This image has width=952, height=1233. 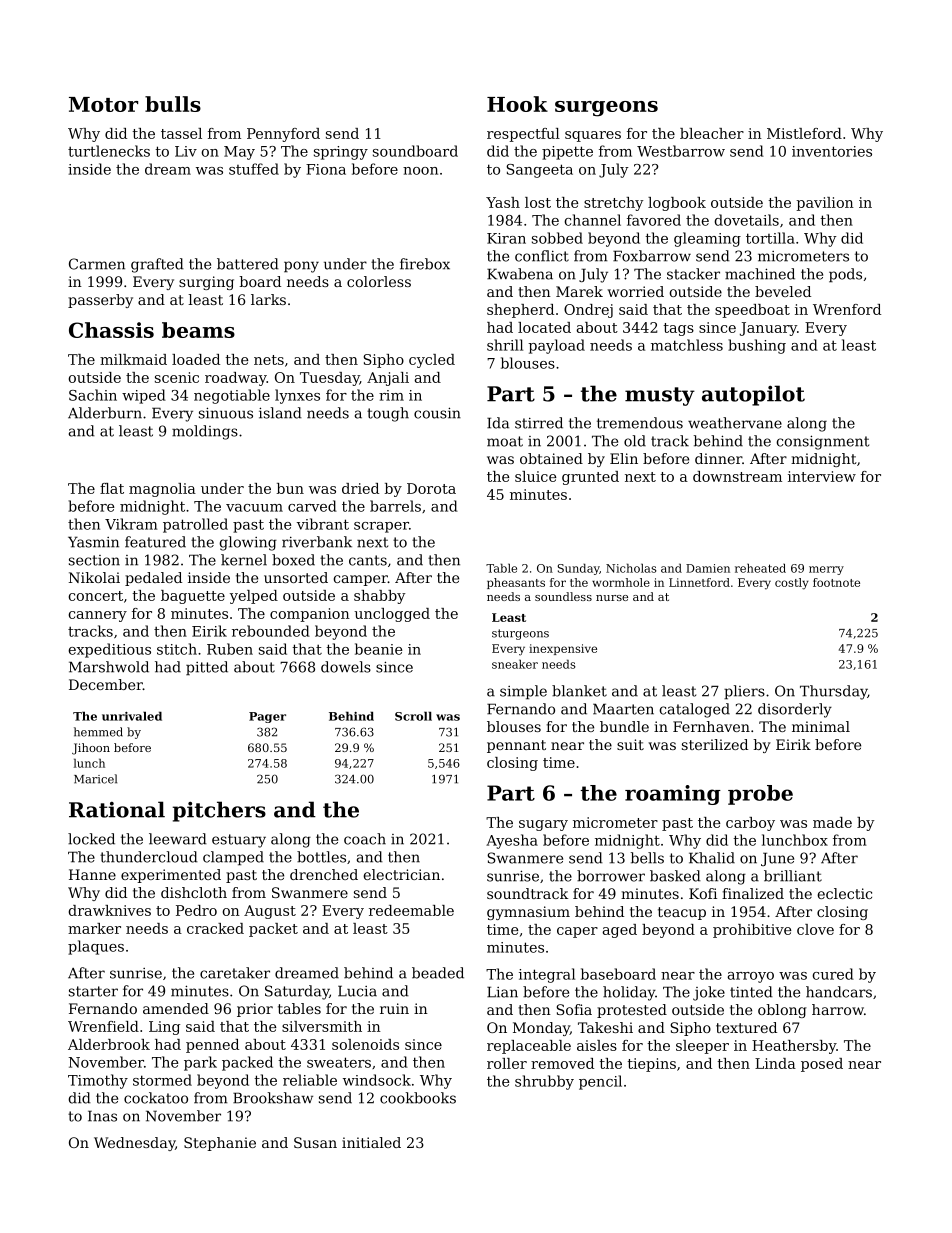 I want to click on grunted, so click(x=590, y=478).
